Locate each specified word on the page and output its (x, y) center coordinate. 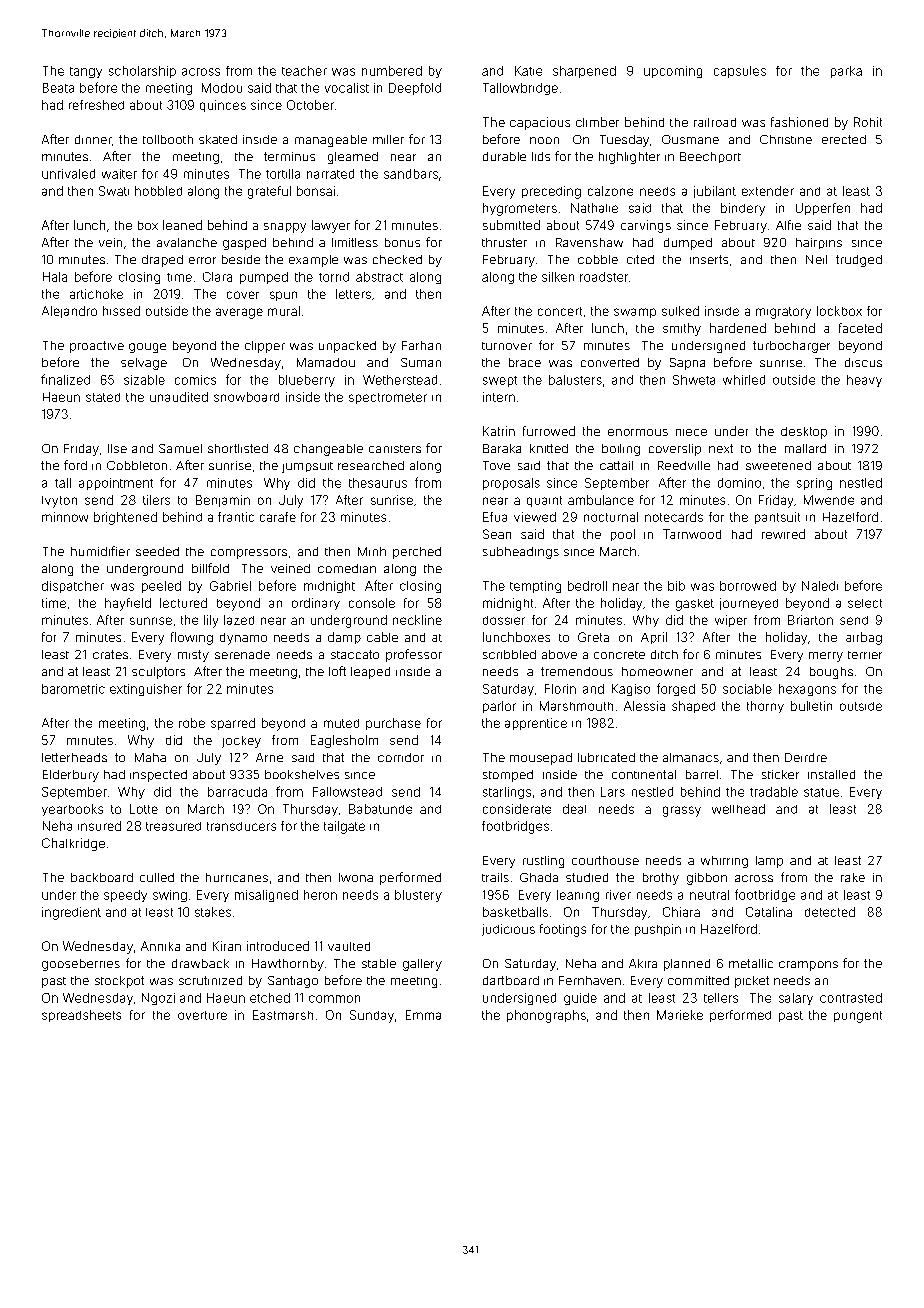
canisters (395, 449)
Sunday (372, 1016)
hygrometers (520, 209)
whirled (744, 380)
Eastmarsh (283, 1015)
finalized (65, 379)
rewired (783, 534)
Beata (58, 88)
